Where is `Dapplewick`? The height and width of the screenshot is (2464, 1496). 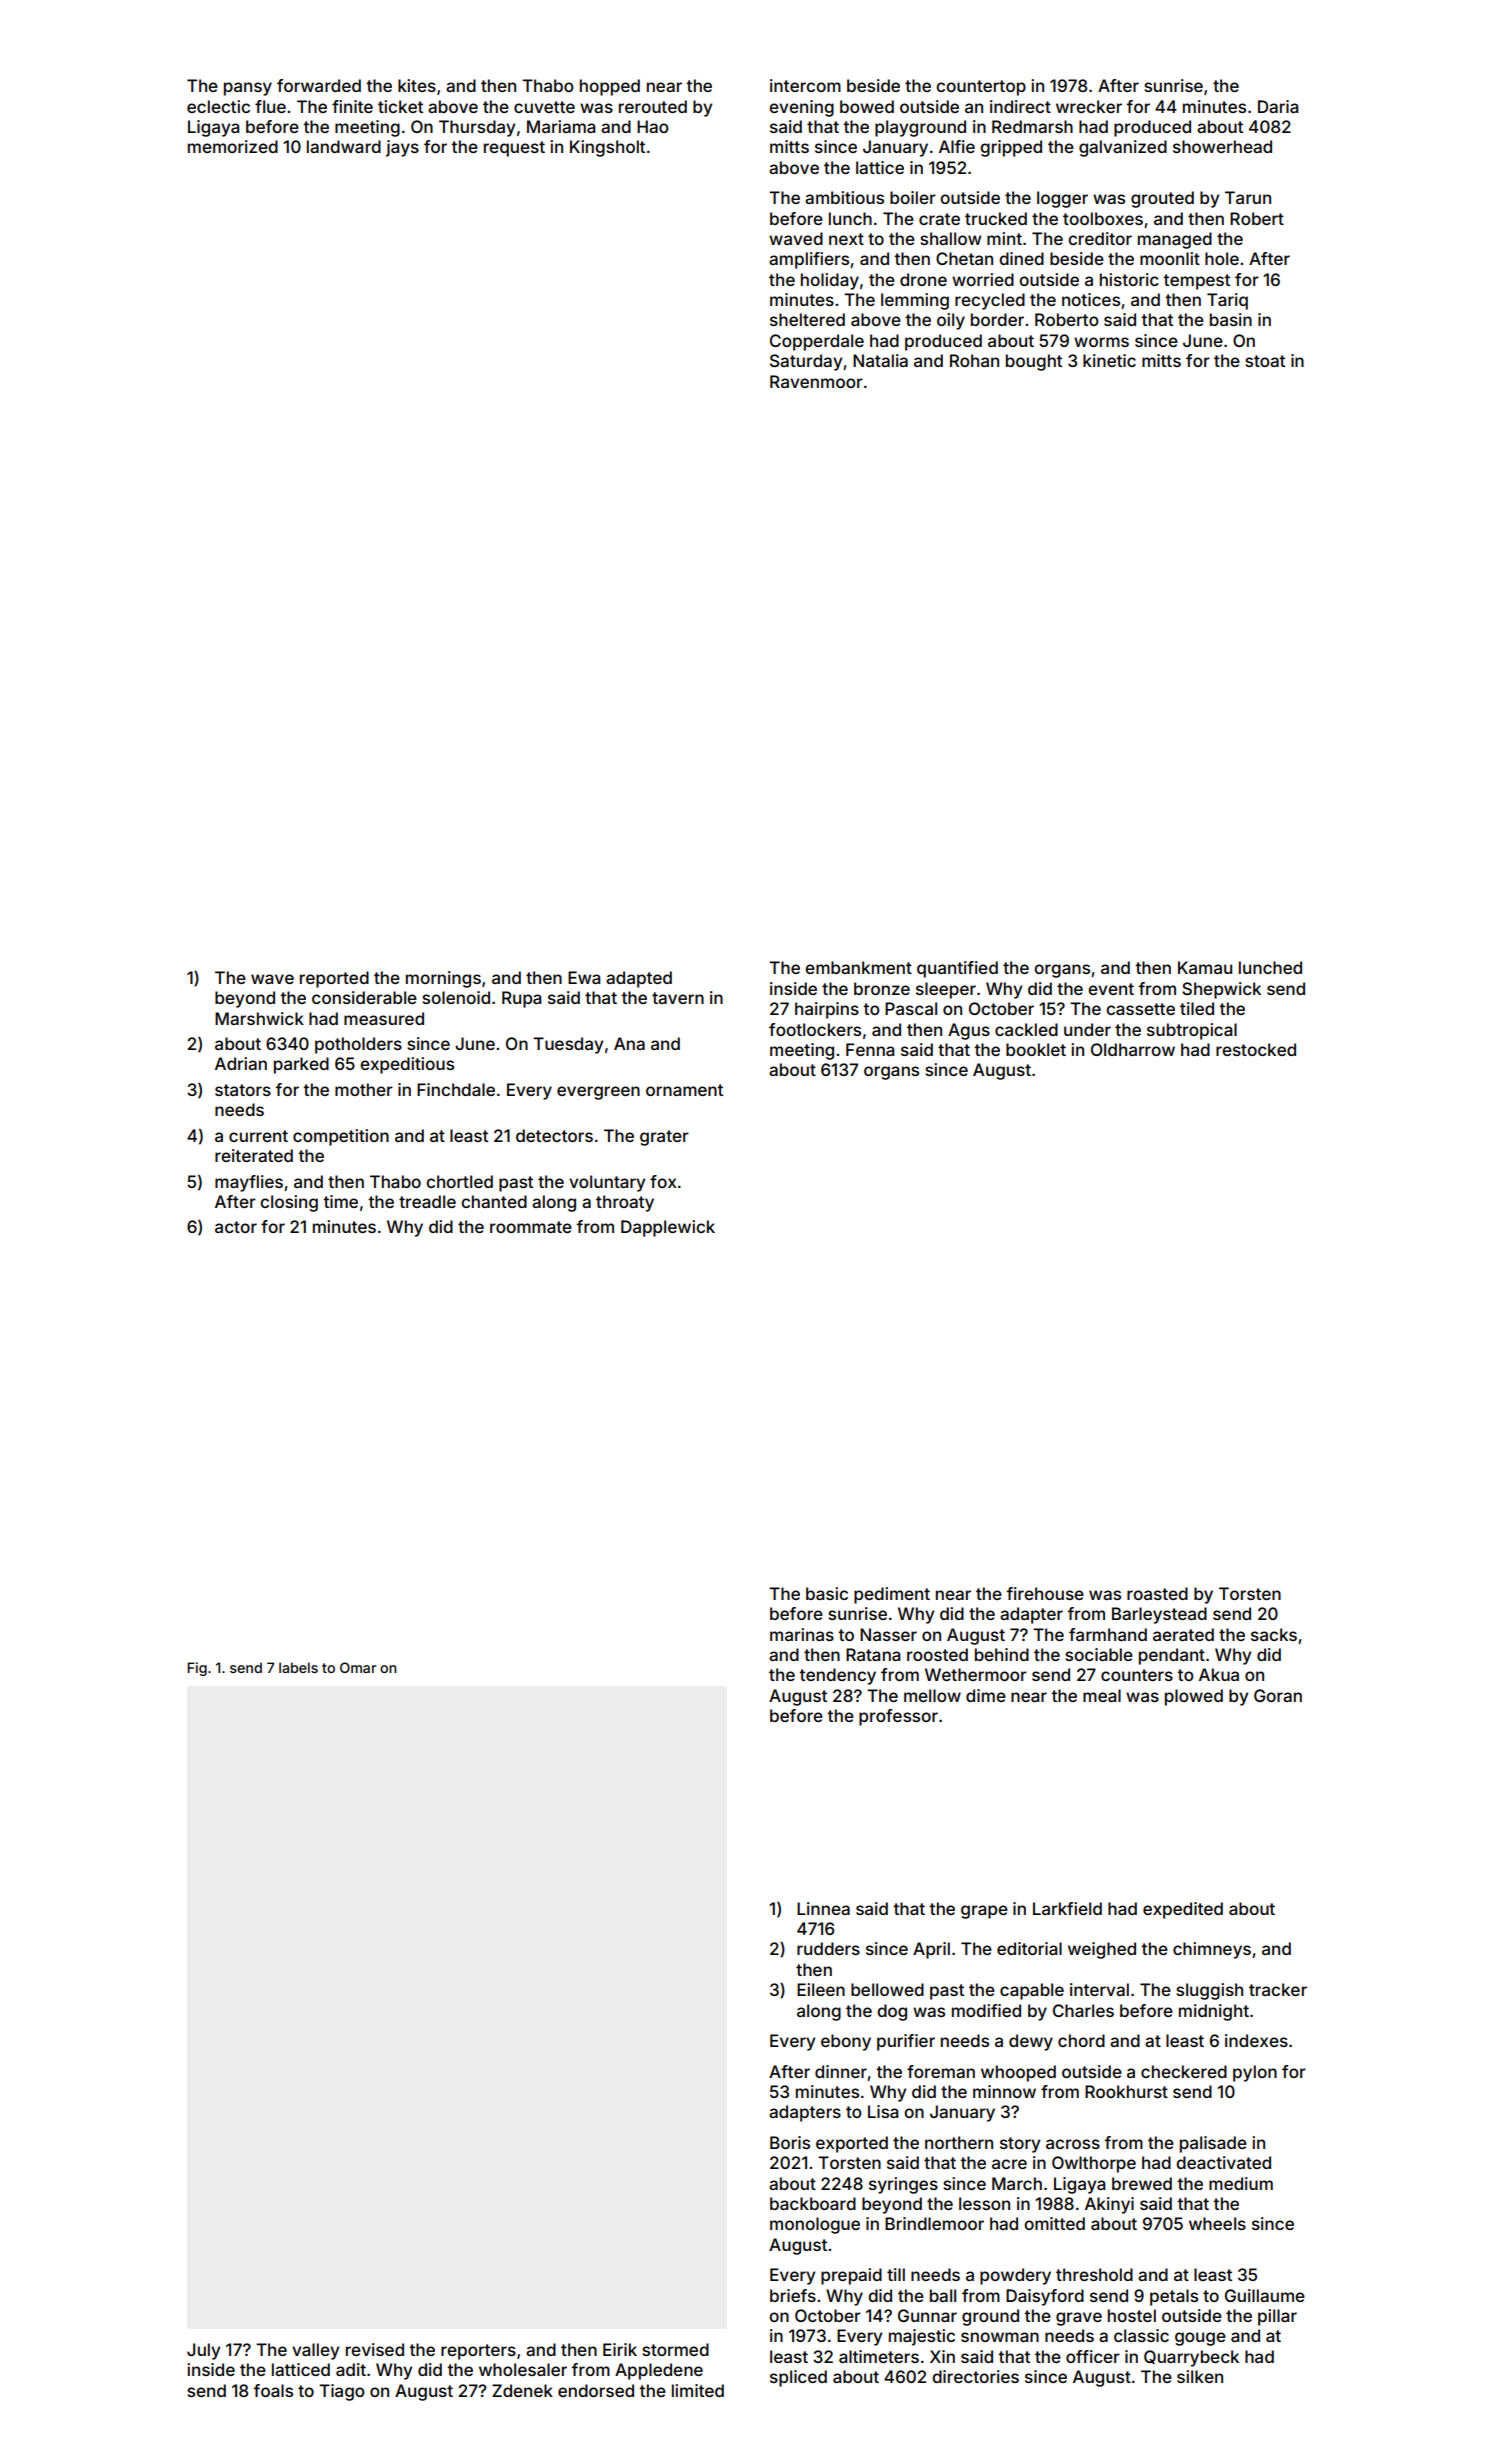
Dapplewick is located at coordinates (668, 1228).
